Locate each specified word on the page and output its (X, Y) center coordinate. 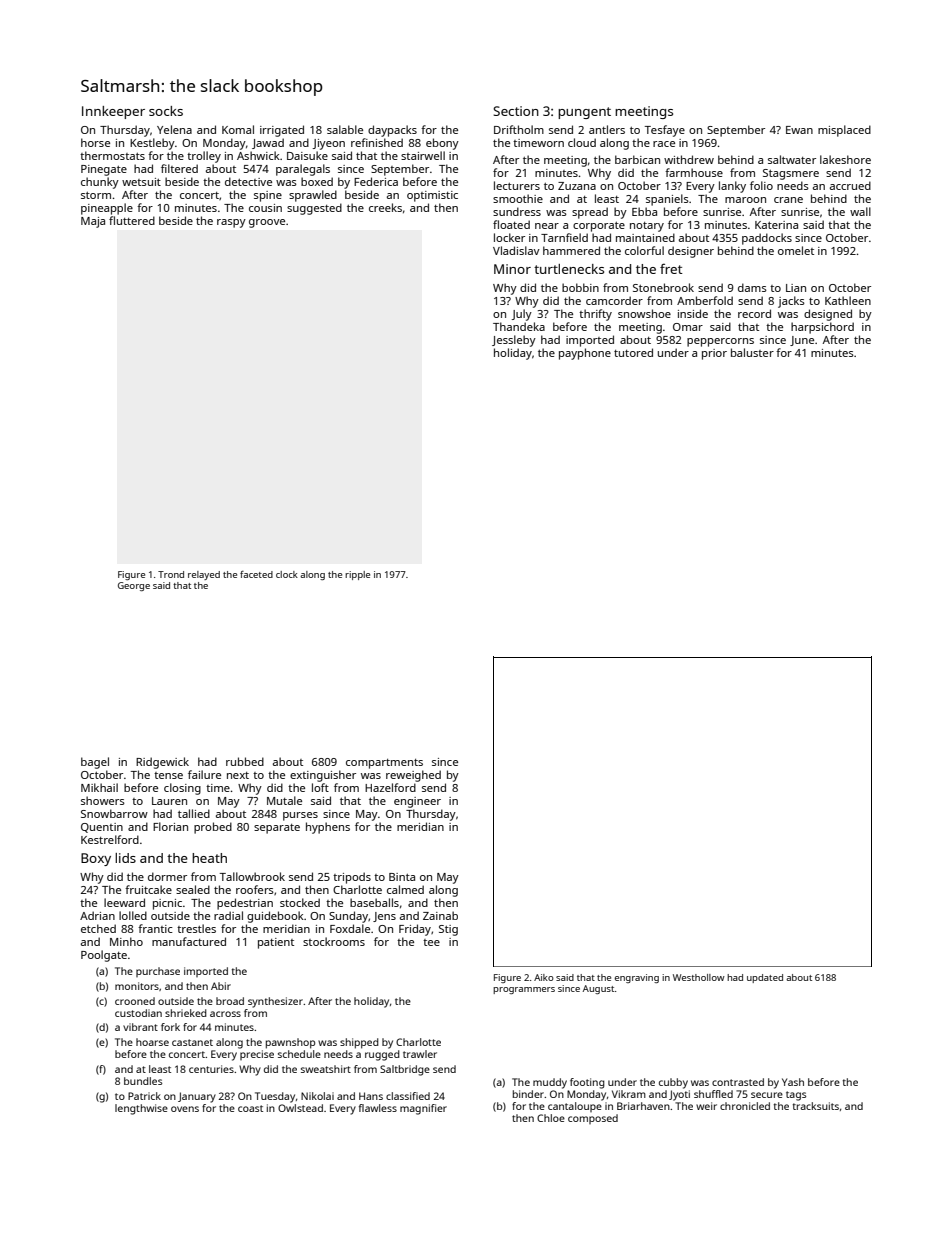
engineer (417, 802)
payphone (585, 354)
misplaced (844, 131)
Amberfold (705, 300)
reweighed (413, 776)
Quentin (102, 828)
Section (516, 111)
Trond (171, 574)
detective (248, 181)
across (225, 1014)
